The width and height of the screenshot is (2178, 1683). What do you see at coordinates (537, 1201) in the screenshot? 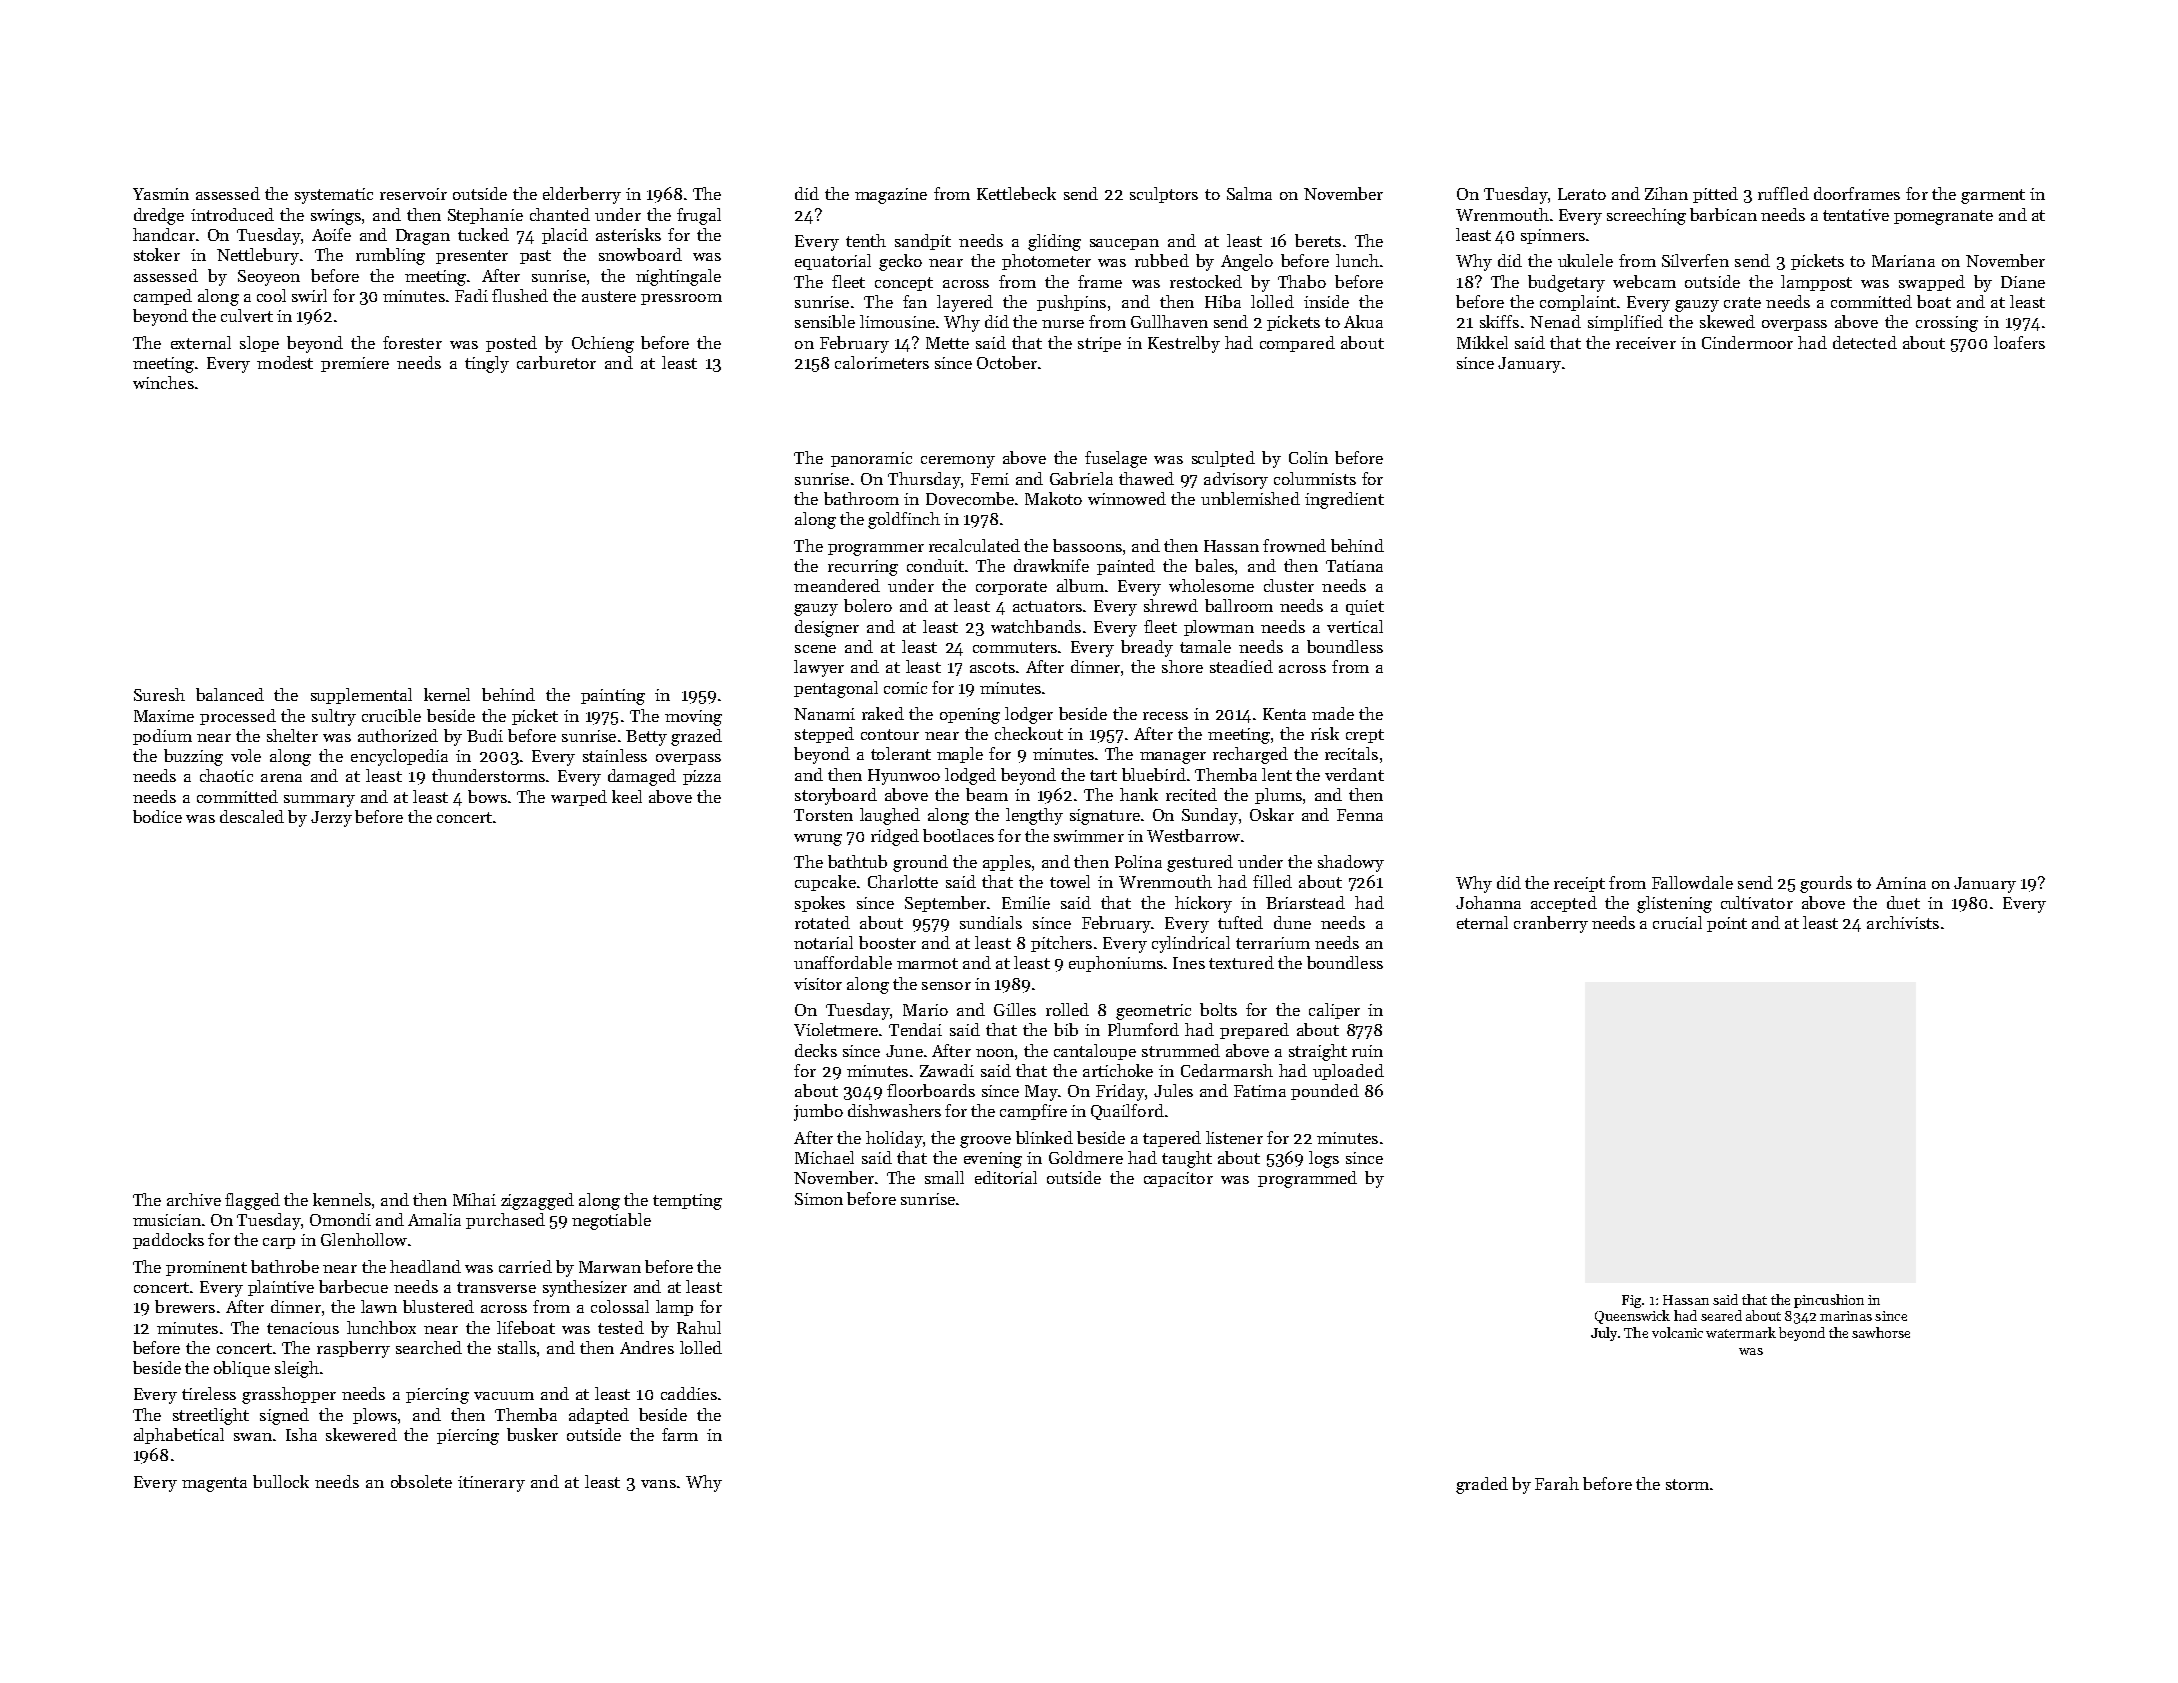
I see `zigzagged` at bounding box center [537, 1201].
